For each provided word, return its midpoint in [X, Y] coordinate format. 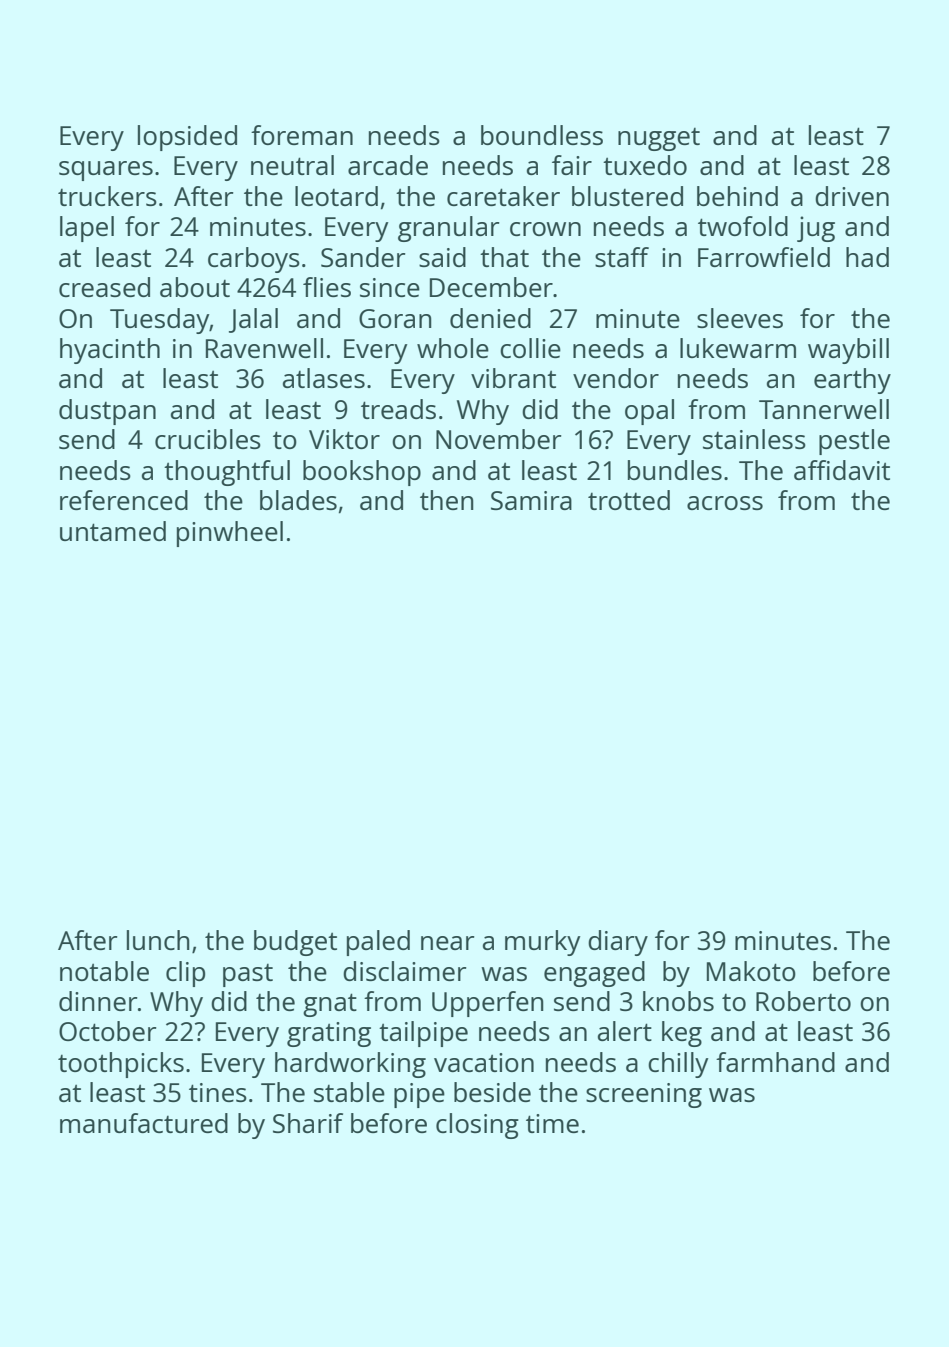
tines [218, 1092]
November [499, 439]
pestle [854, 442]
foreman [302, 135]
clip [185, 974]
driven [852, 196]
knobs [678, 1001]
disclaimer [405, 971]
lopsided [187, 138]
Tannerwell [824, 409]
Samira [531, 500]
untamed [113, 531]
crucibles [208, 439]
